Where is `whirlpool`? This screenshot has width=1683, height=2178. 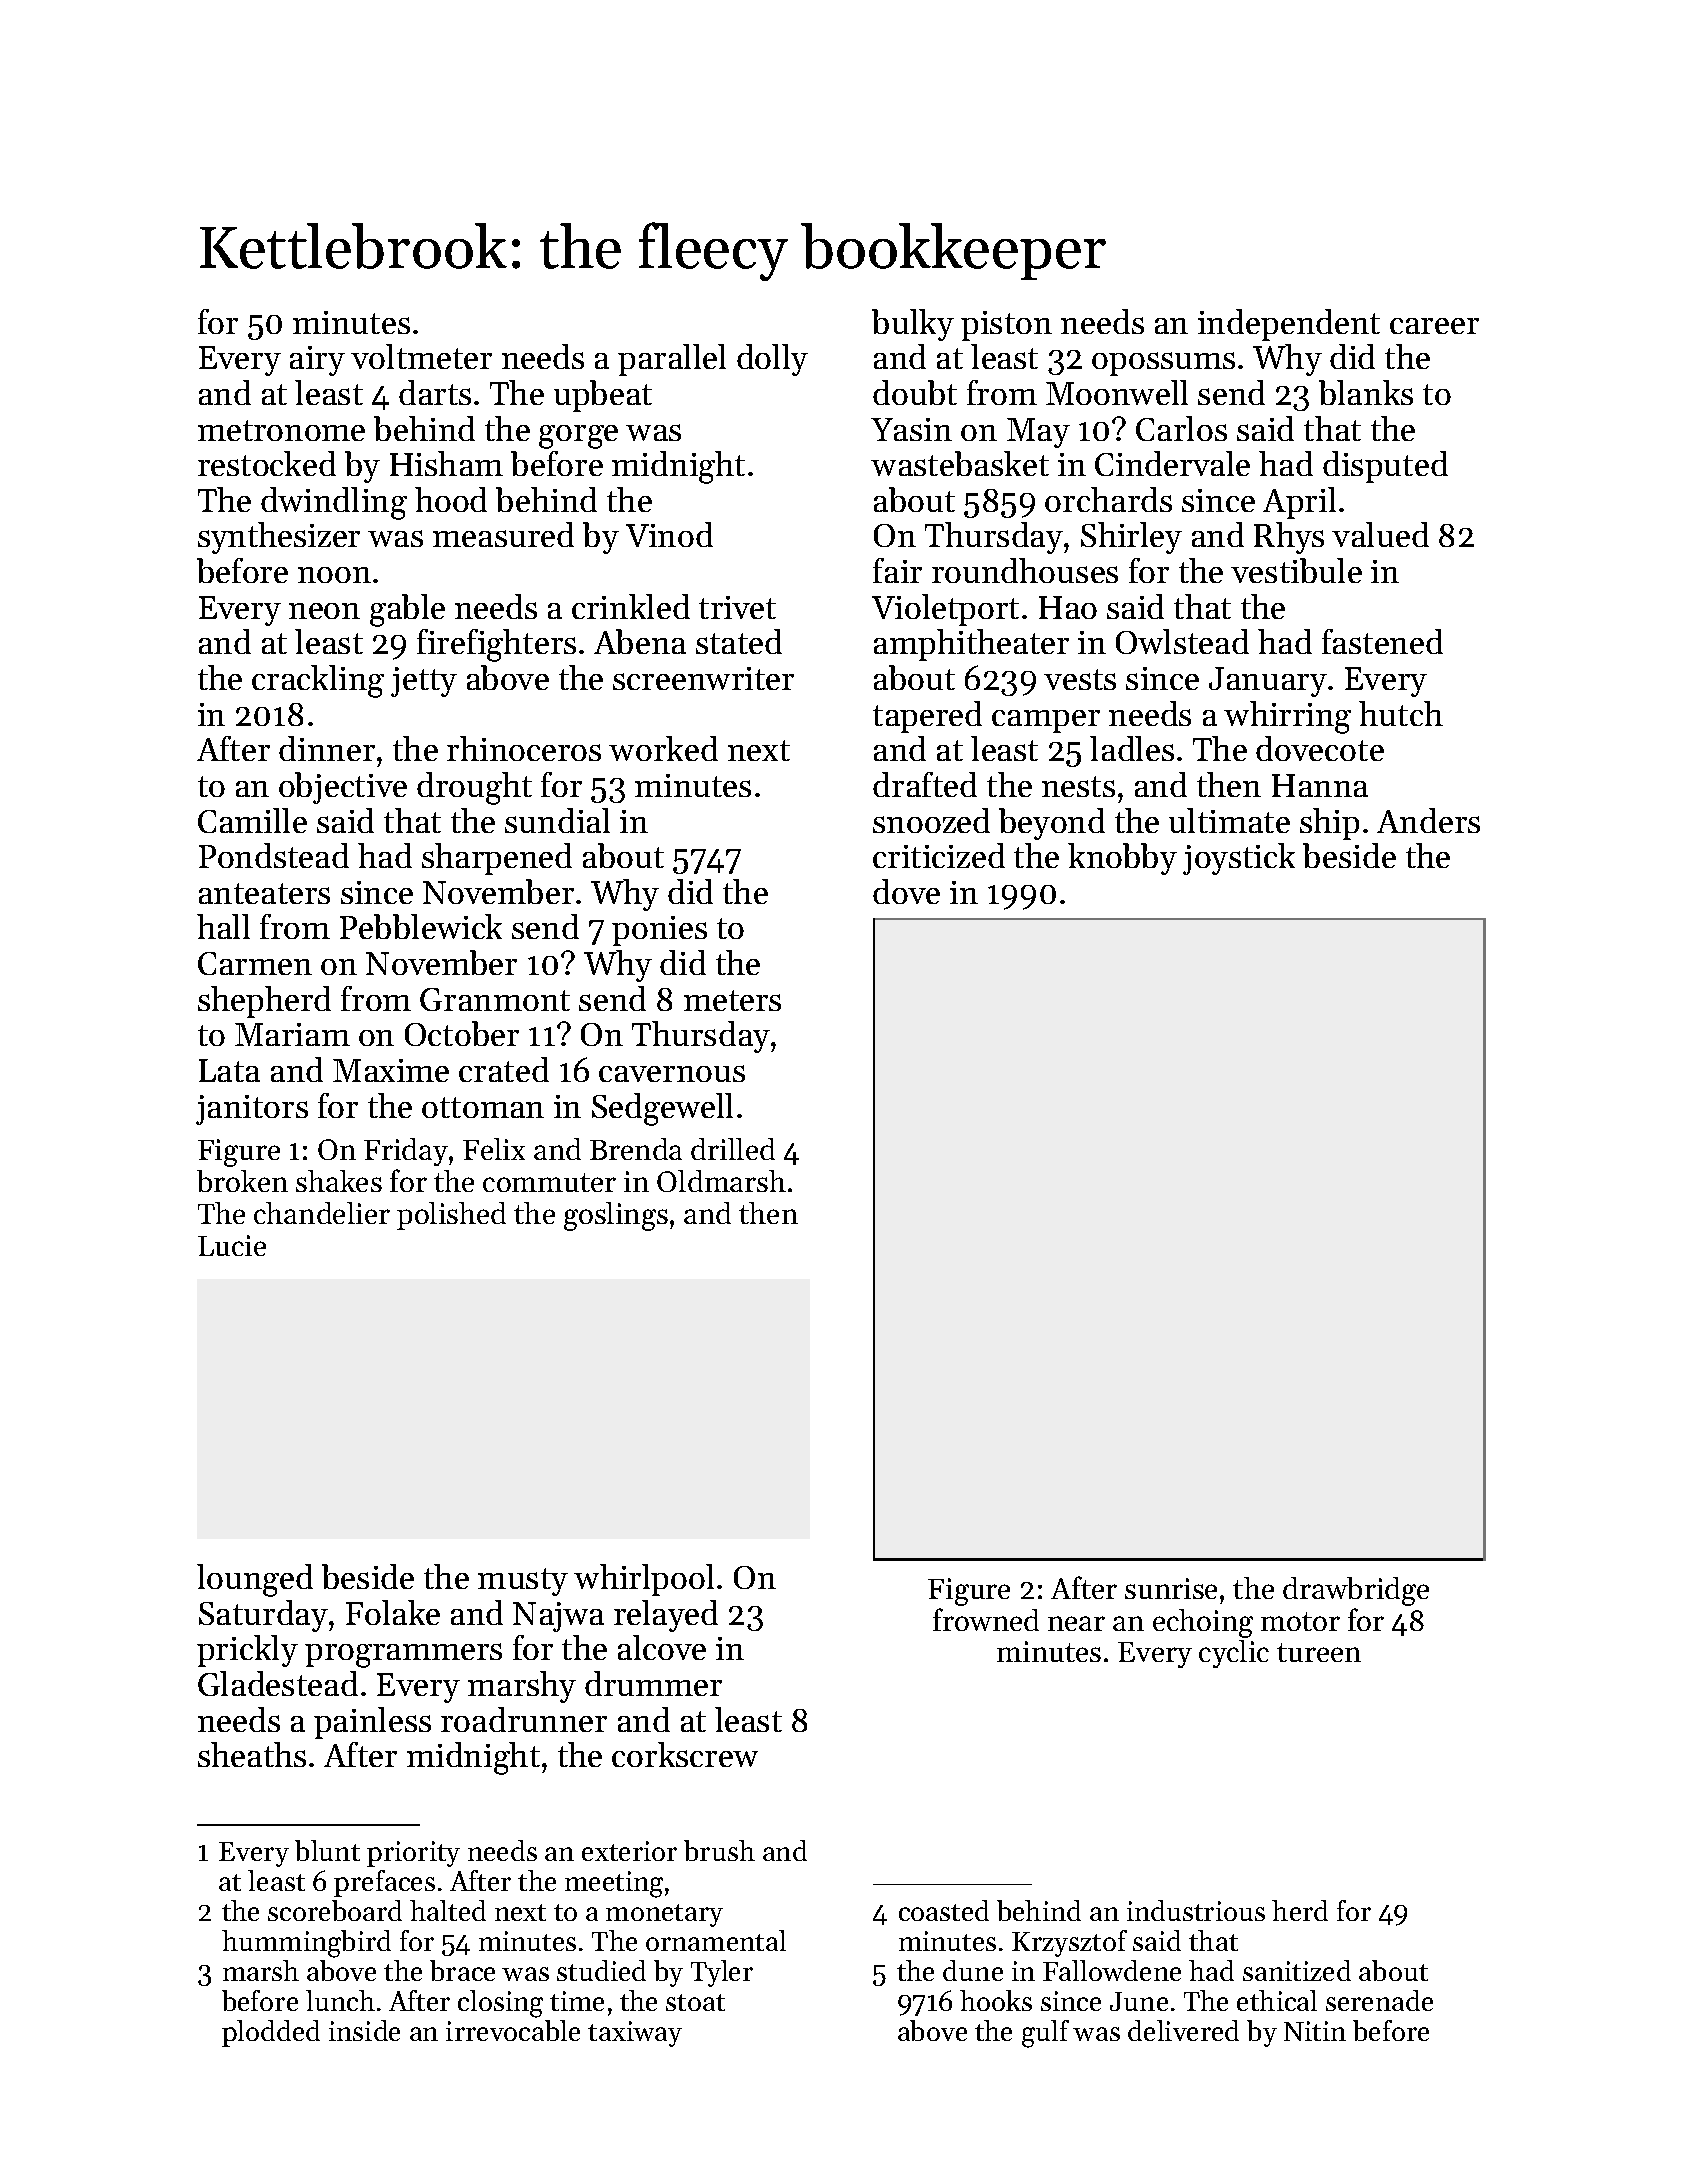
whirlpool is located at coordinates (644, 1580).
